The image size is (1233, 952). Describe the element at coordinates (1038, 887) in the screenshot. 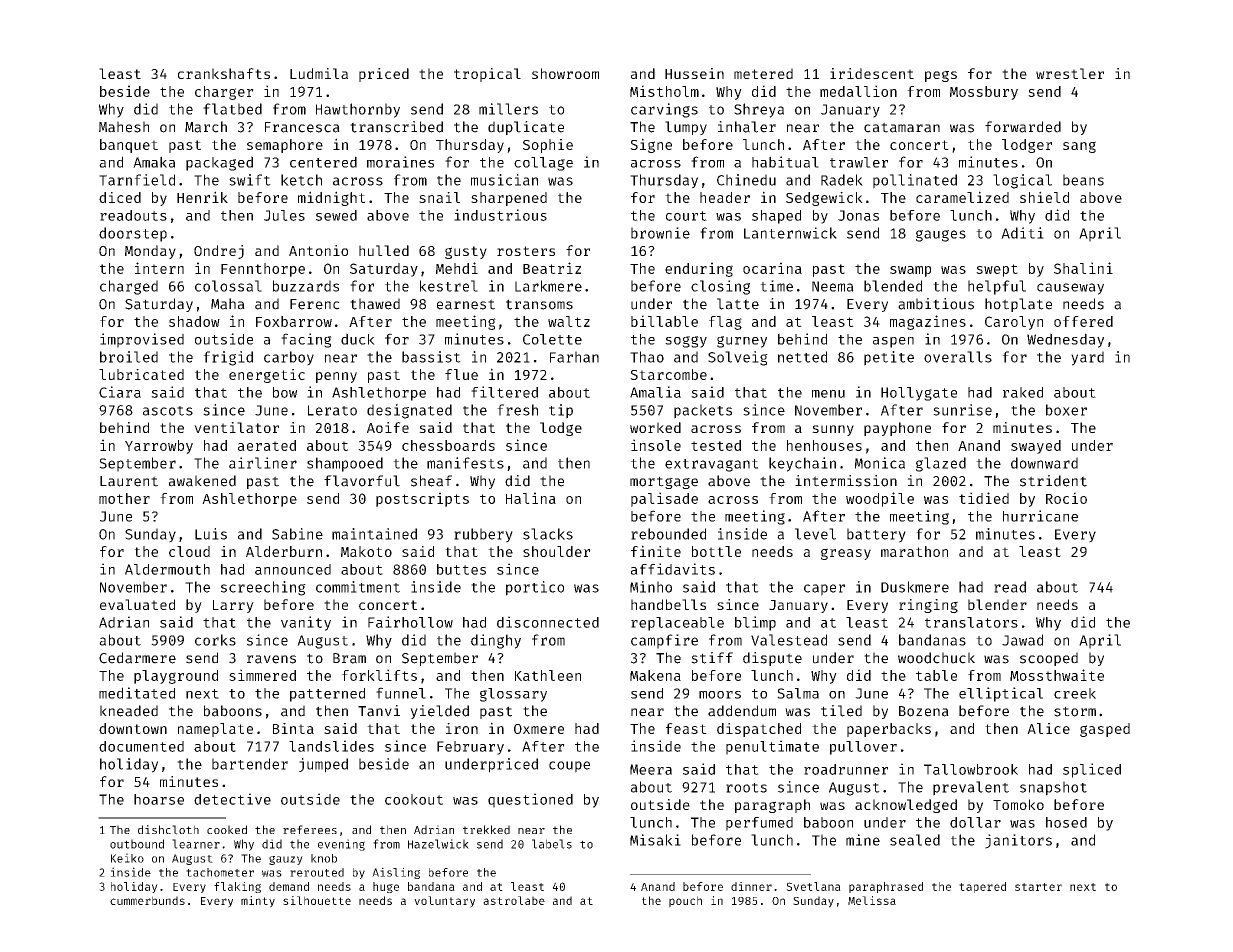

I see `starter` at that location.
